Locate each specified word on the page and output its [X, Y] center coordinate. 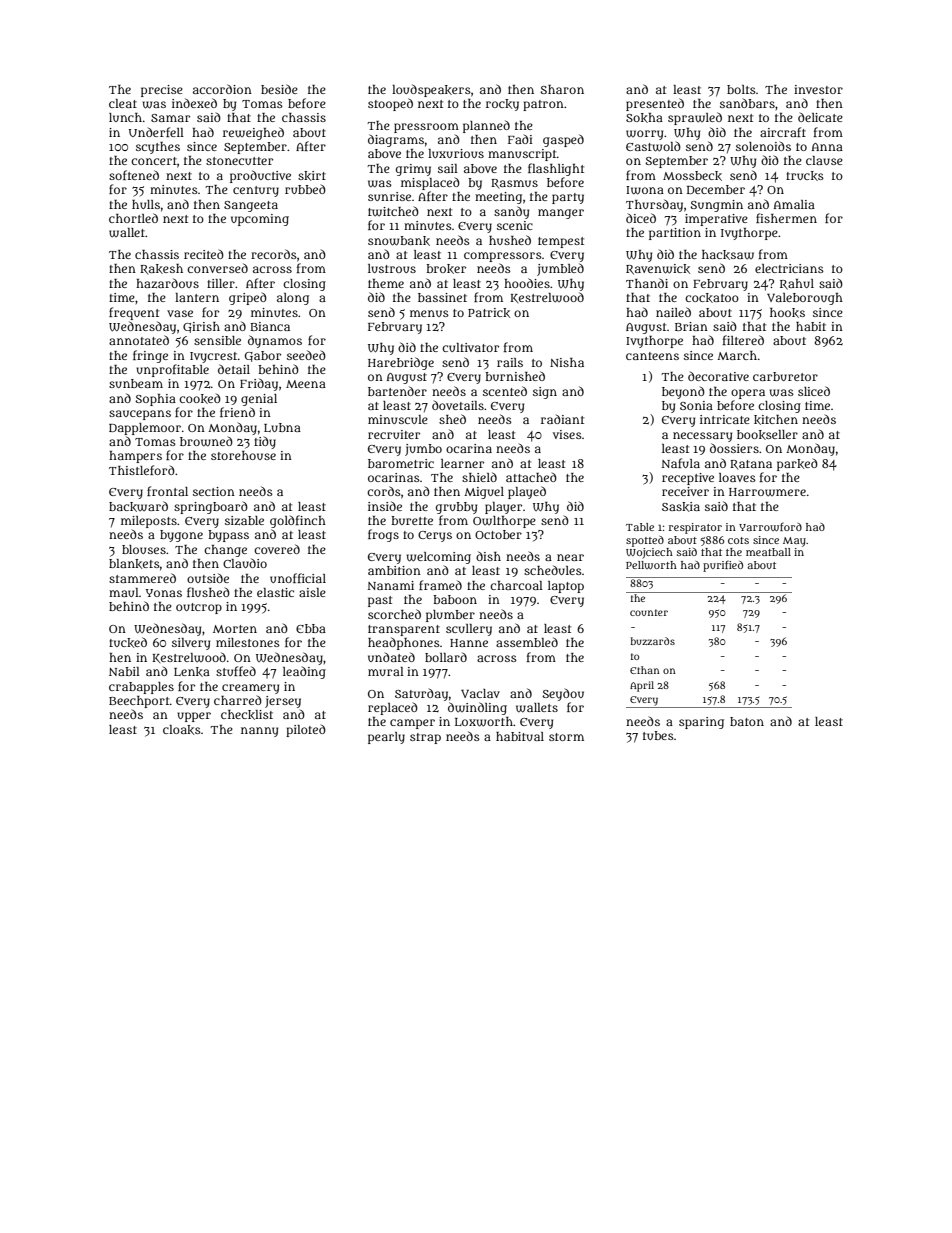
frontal [167, 491]
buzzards [652, 641]
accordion [222, 89]
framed [440, 585]
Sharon [562, 89]
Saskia [681, 507]
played [527, 492]
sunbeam [136, 383]
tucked [128, 642]
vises [567, 434]
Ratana [751, 465]
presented [655, 104]
